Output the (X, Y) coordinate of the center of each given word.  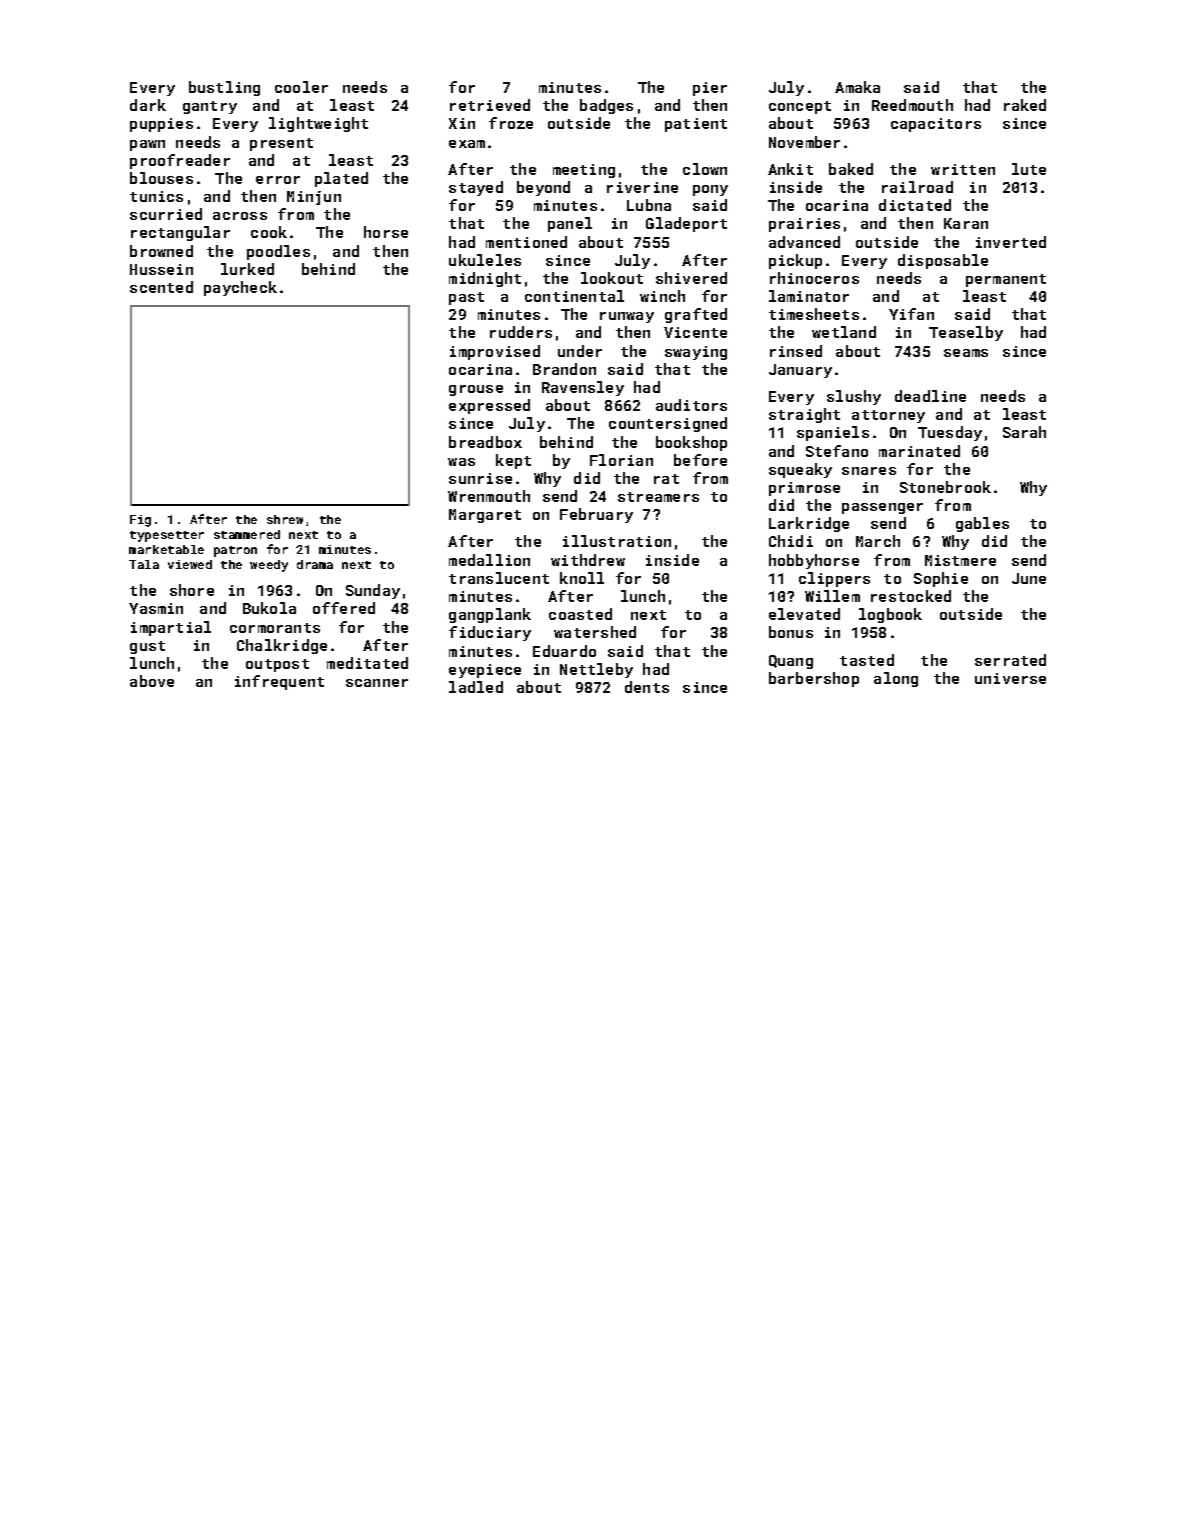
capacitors (936, 125)
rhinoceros (814, 278)
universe (1010, 678)
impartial (171, 628)
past (466, 298)
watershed (595, 632)
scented (161, 287)
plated (341, 179)
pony (710, 190)
